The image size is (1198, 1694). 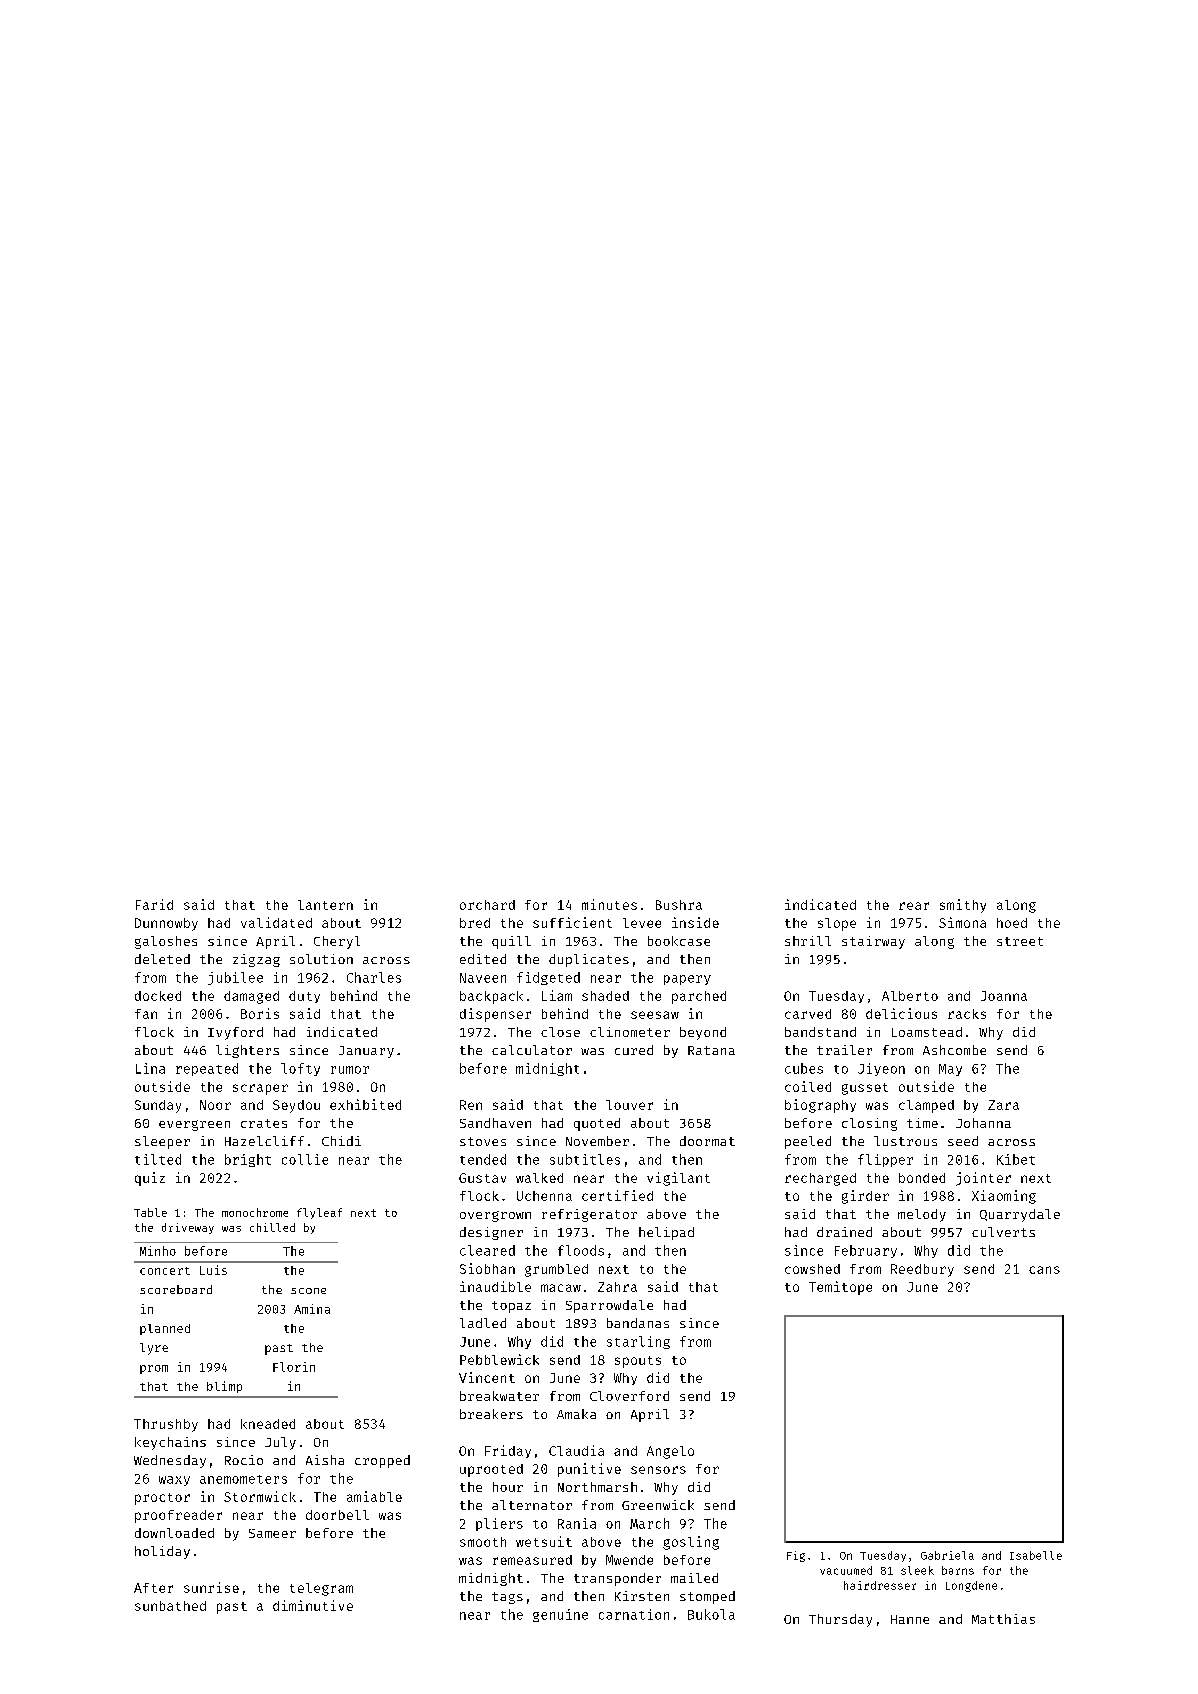 What do you see at coordinates (296, 1106) in the screenshot?
I see `Seydou` at bounding box center [296, 1106].
